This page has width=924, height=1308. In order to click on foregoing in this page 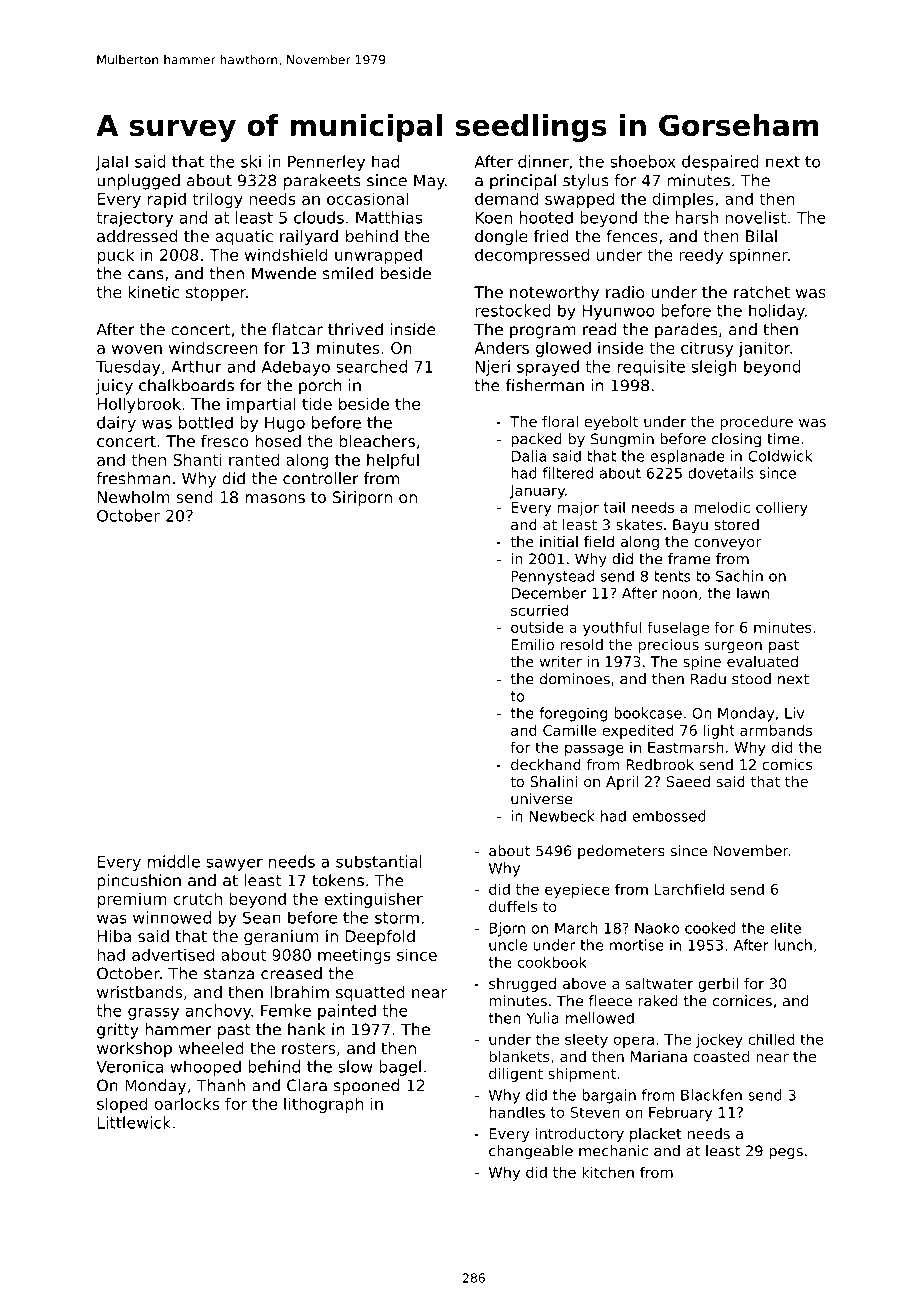, I will do `click(573, 714)`.
